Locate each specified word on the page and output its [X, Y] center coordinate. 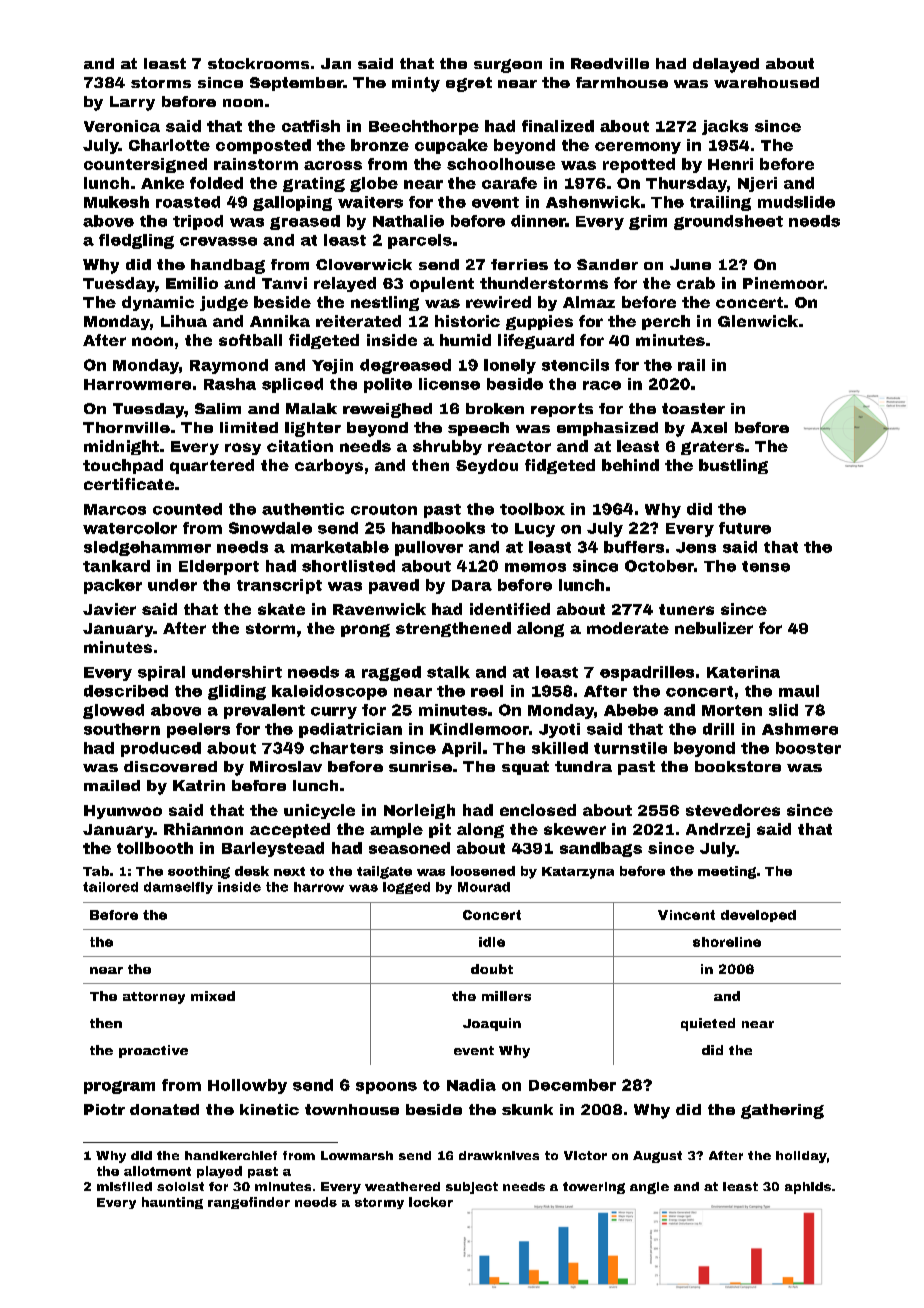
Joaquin [492, 1024]
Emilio [192, 283]
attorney [154, 998]
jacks [725, 127]
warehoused [766, 82]
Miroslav [286, 766]
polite [388, 385]
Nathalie [408, 221]
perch [666, 322]
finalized [558, 126]
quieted [708, 1024]
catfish [311, 126]
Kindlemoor [479, 729]
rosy [243, 449]
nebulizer [714, 628]
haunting [172, 1203]
